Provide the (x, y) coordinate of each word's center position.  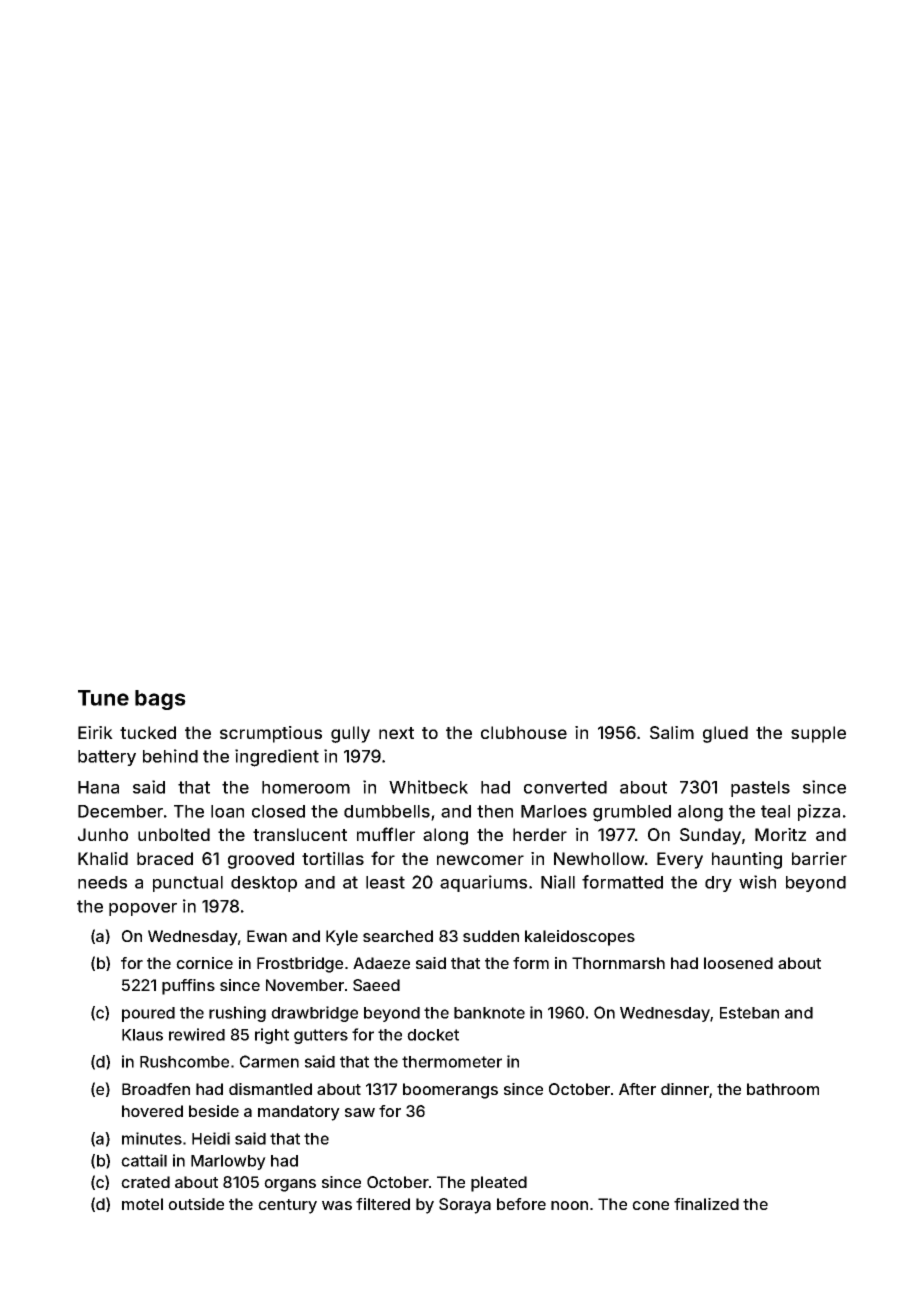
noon (569, 1205)
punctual (188, 884)
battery (107, 758)
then (495, 811)
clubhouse (524, 732)
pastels (760, 789)
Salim (672, 732)
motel (142, 1204)
